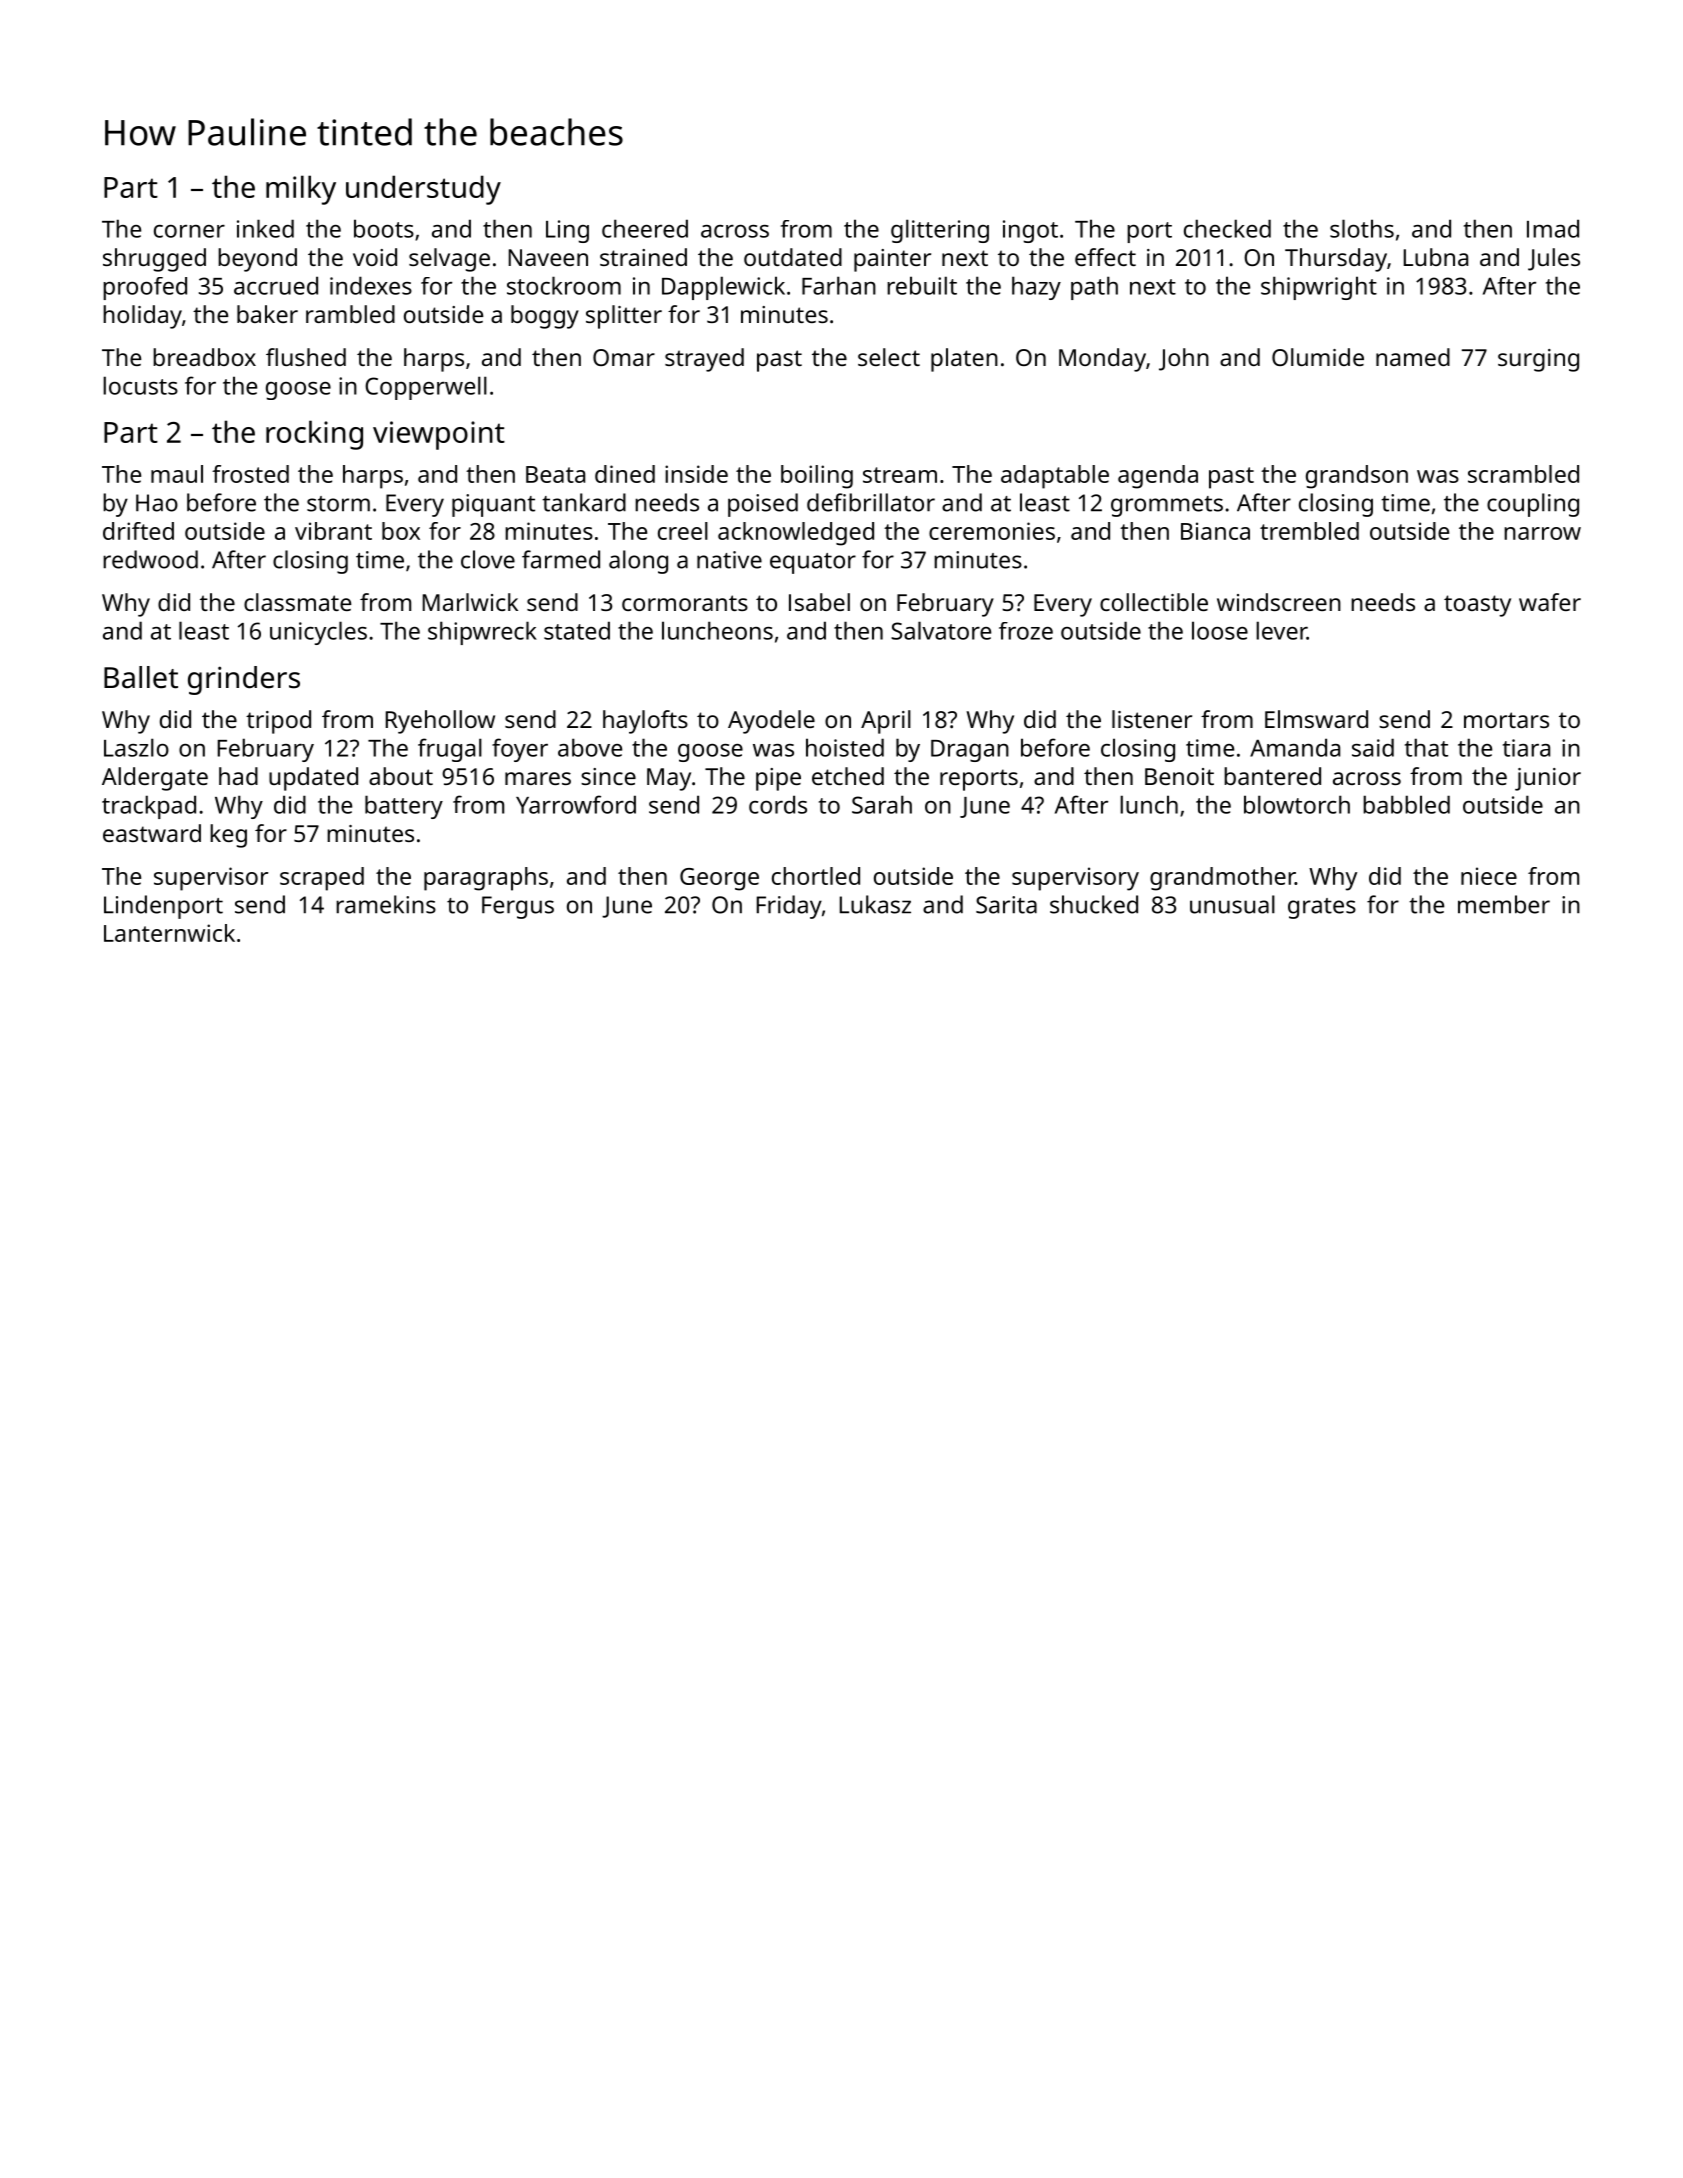 The width and height of the screenshot is (1683, 2178). Describe the element at coordinates (384, 228) in the screenshot. I see `boots` at that location.
